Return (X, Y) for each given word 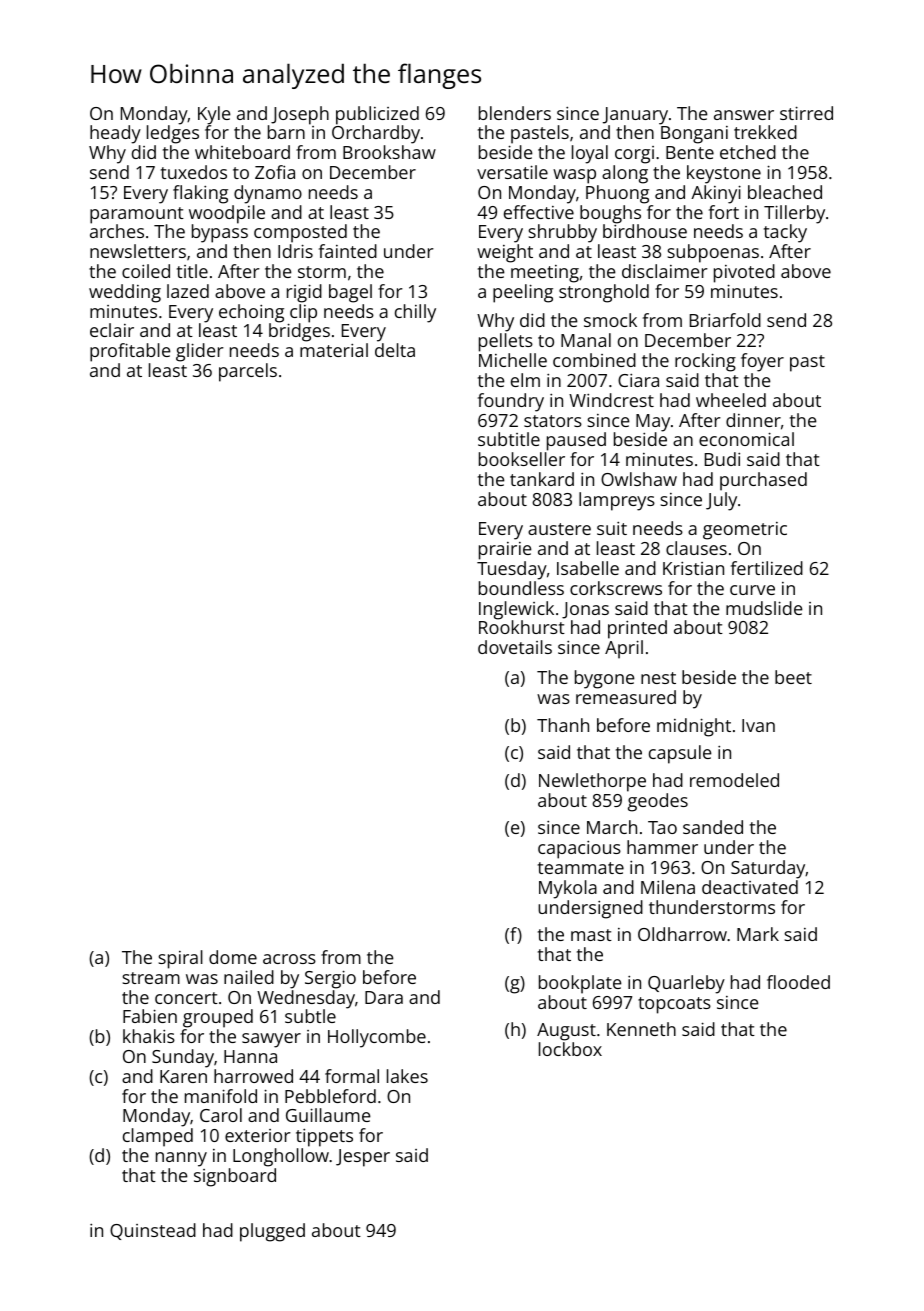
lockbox (570, 1049)
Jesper (363, 1158)
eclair (112, 330)
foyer (762, 362)
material (334, 350)
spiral (180, 959)
